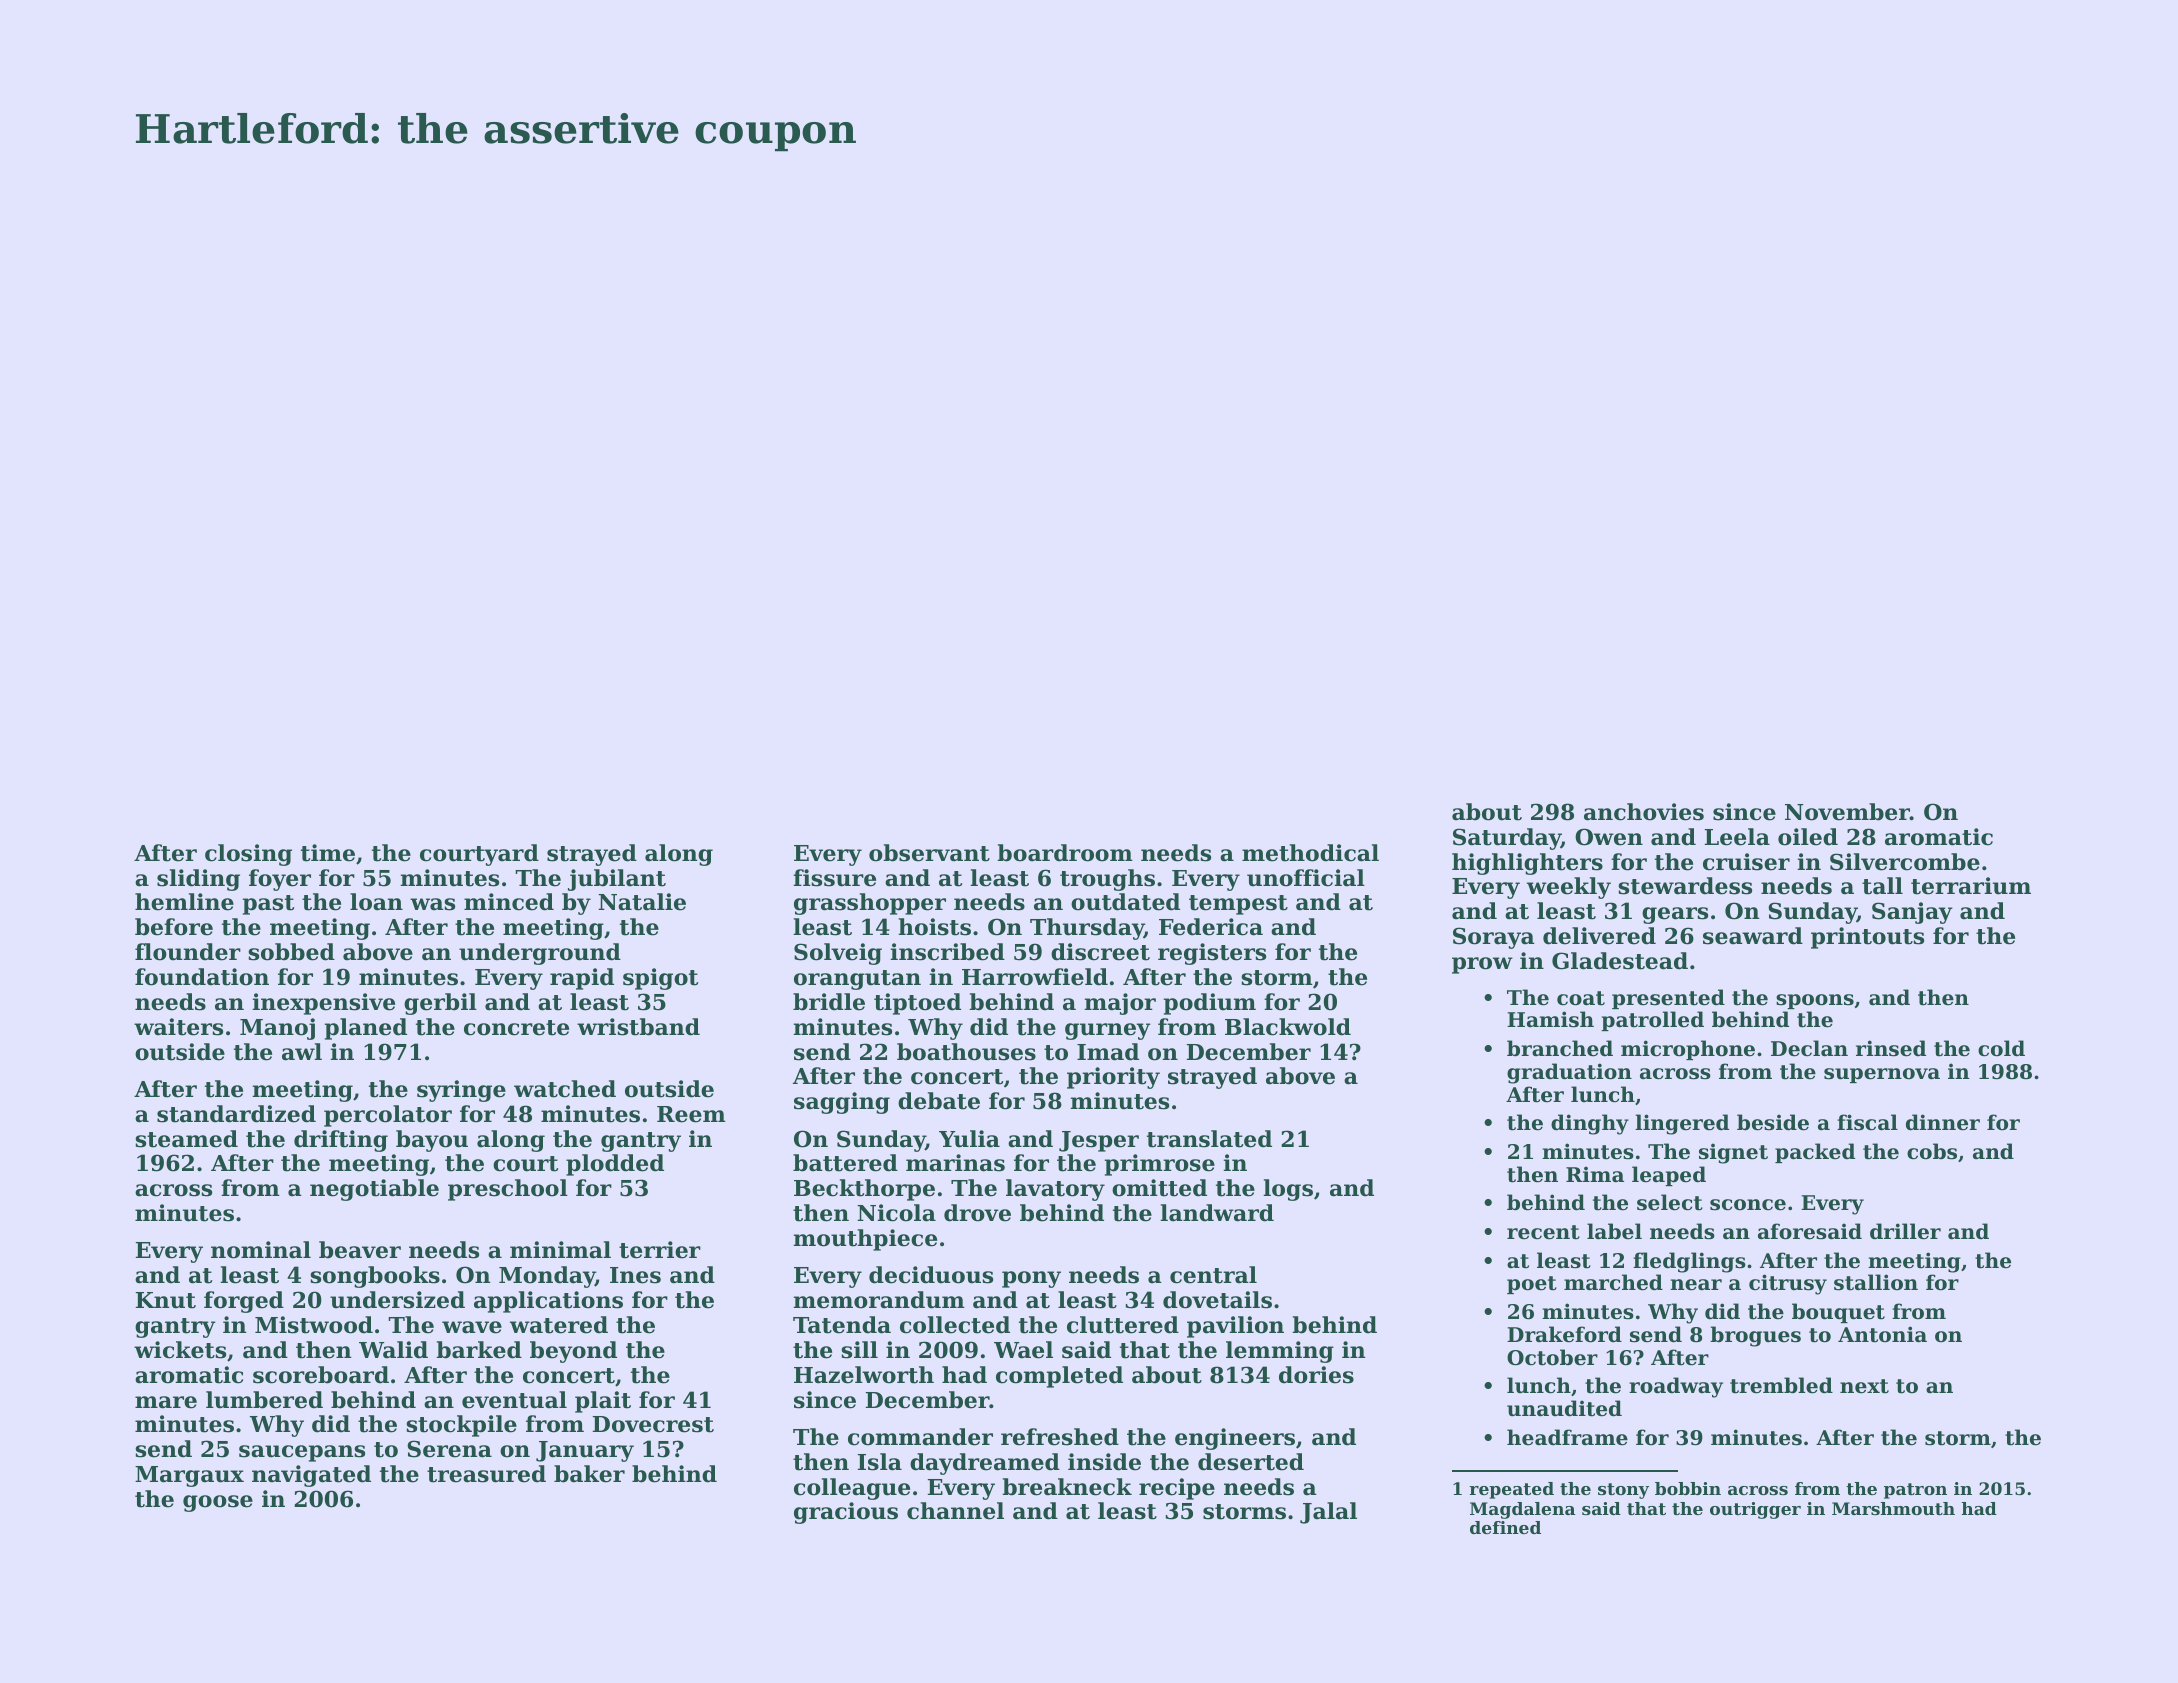 Image resolution: width=2178 pixels, height=1683 pixels. What do you see at coordinates (929, 853) in the page?
I see `observant` at bounding box center [929, 853].
